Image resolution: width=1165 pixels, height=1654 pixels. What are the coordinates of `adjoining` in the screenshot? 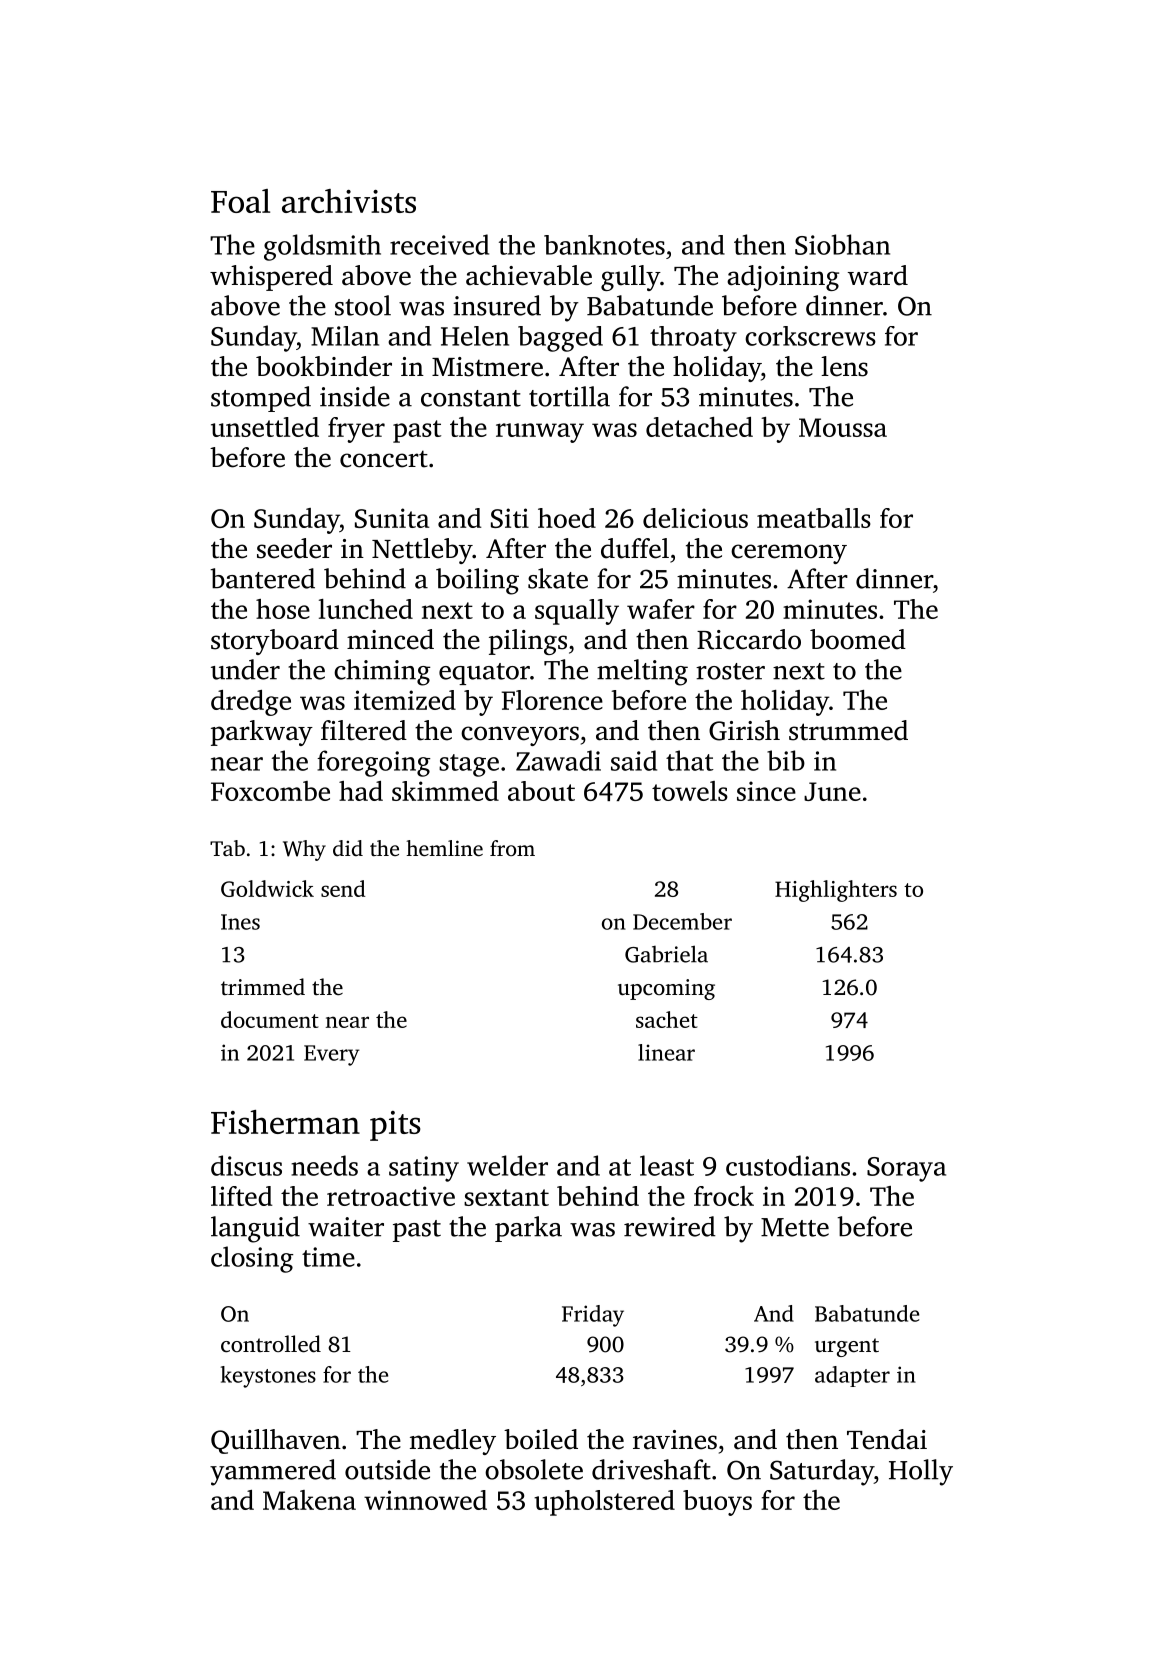 It's located at (783, 278).
